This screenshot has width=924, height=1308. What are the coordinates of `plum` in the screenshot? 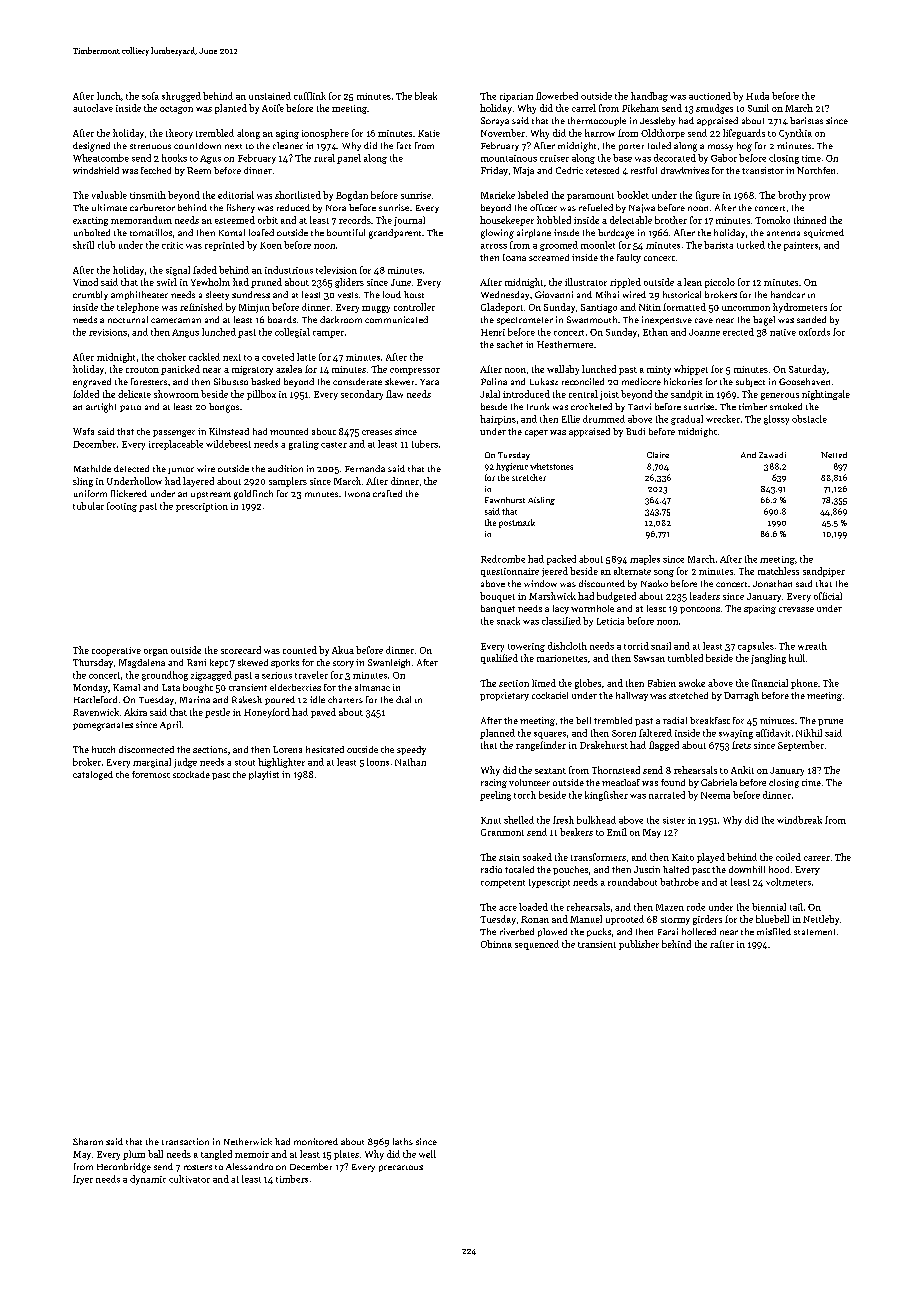 It's located at (134, 1155).
